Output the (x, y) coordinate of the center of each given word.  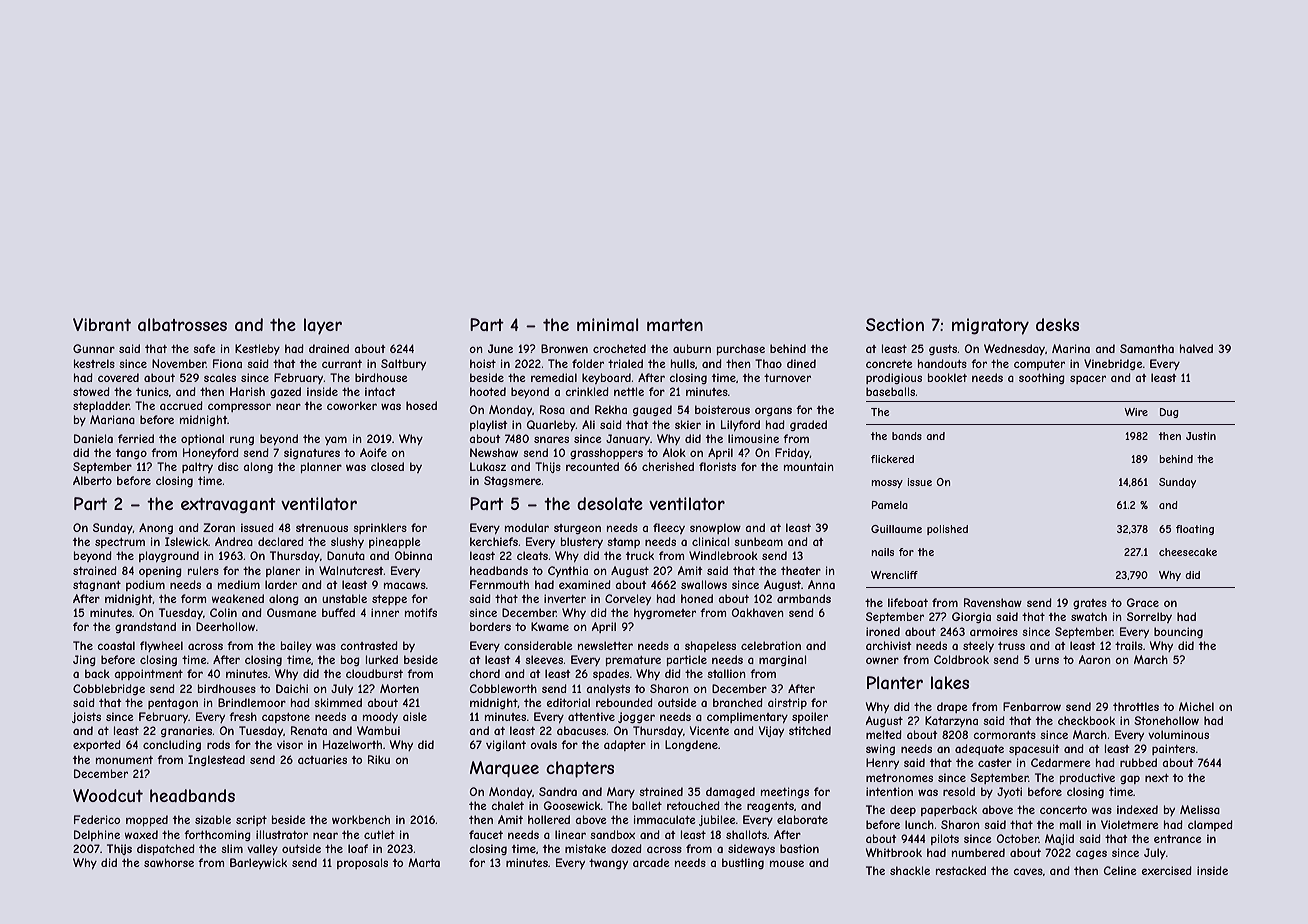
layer (323, 326)
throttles (1136, 706)
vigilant (506, 745)
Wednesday (1014, 349)
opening (160, 571)
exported (97, 745)
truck (640, 555)
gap (1130, 779)
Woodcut (108, 795)
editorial (568, 702)
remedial (554, 377)
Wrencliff (894, 575)
